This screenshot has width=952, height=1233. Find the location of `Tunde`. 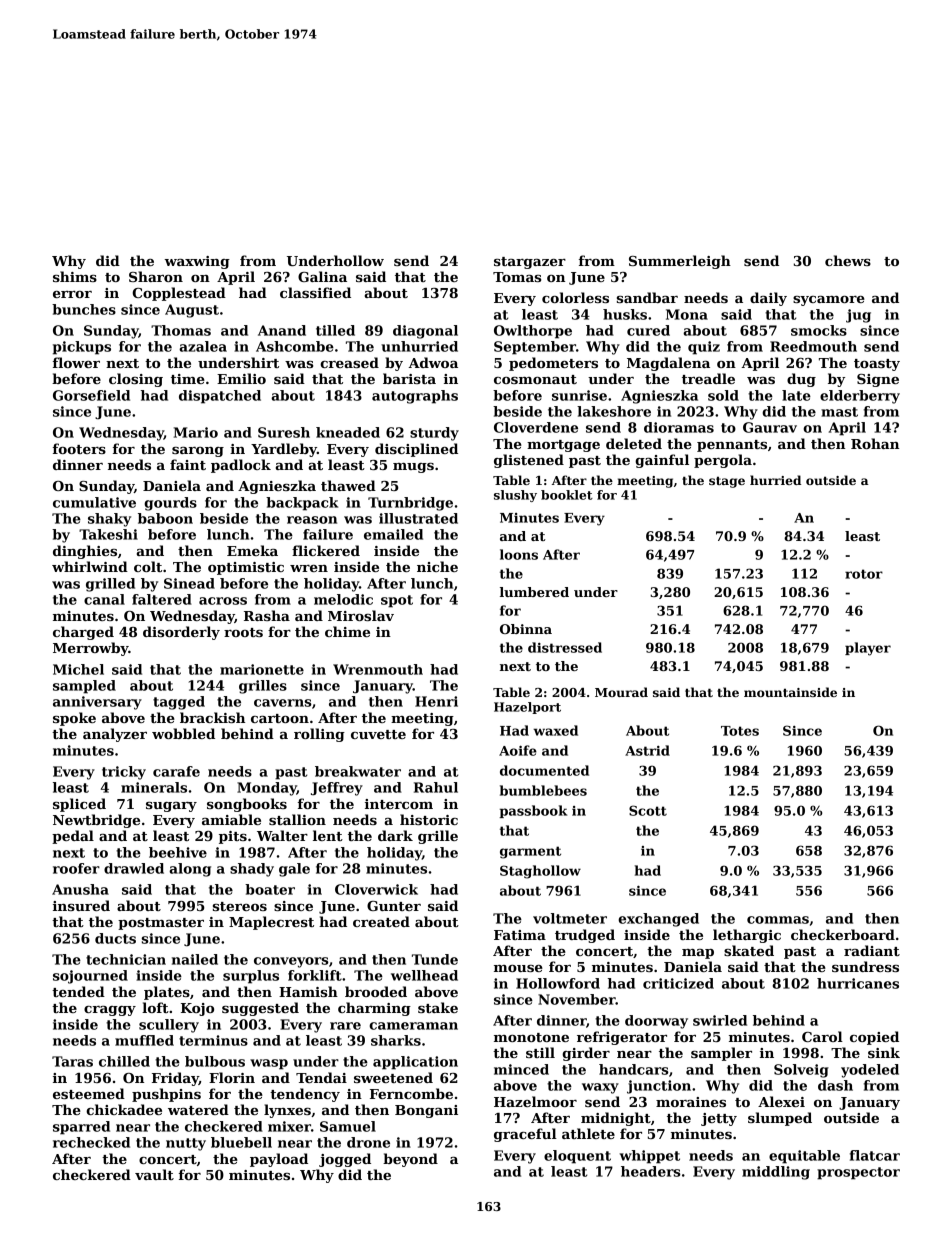

Tunde is located at coordinates (435, 959).
